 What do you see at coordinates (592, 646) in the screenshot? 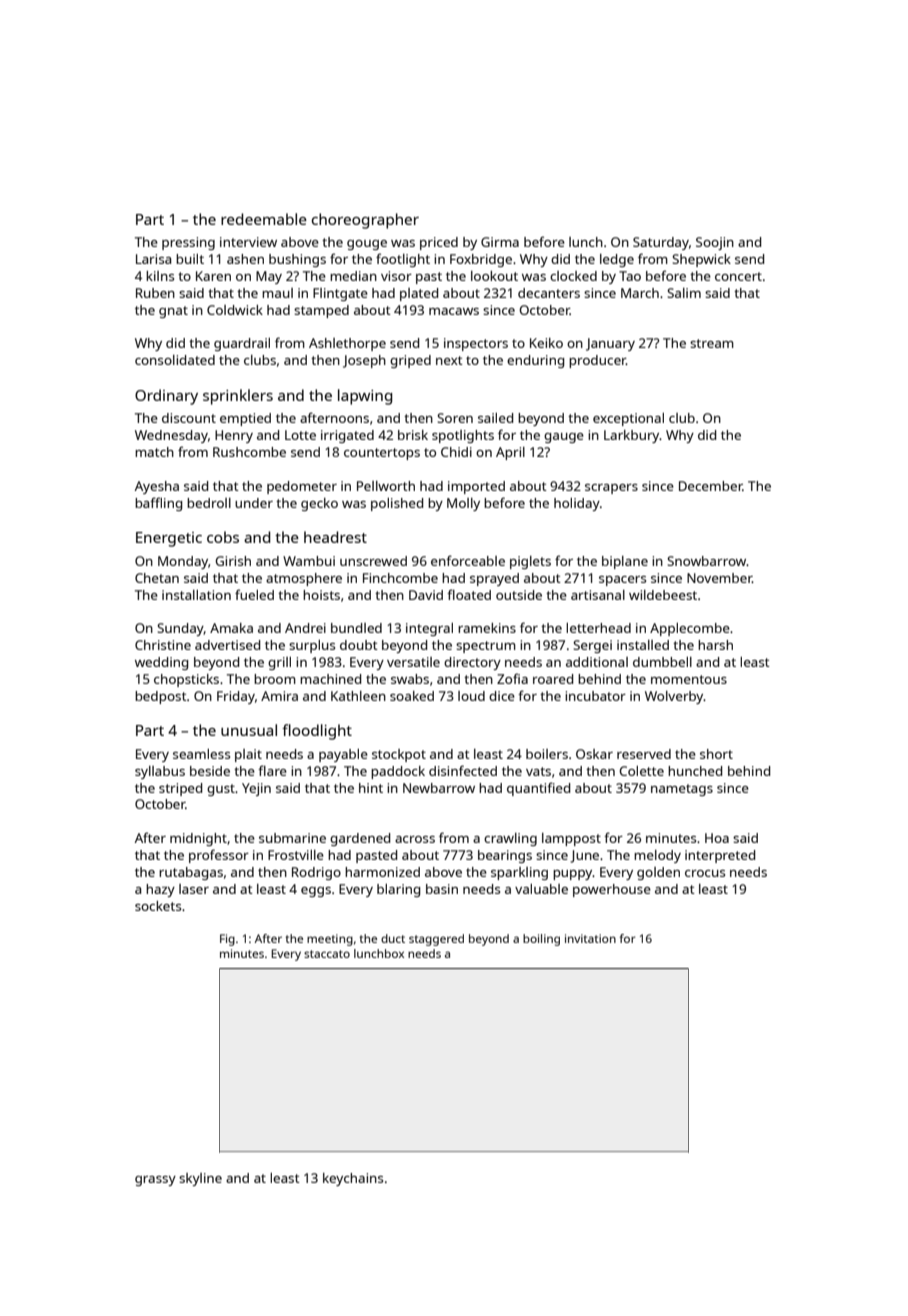
I see `Sergei` at bounding box center [592, 646].
